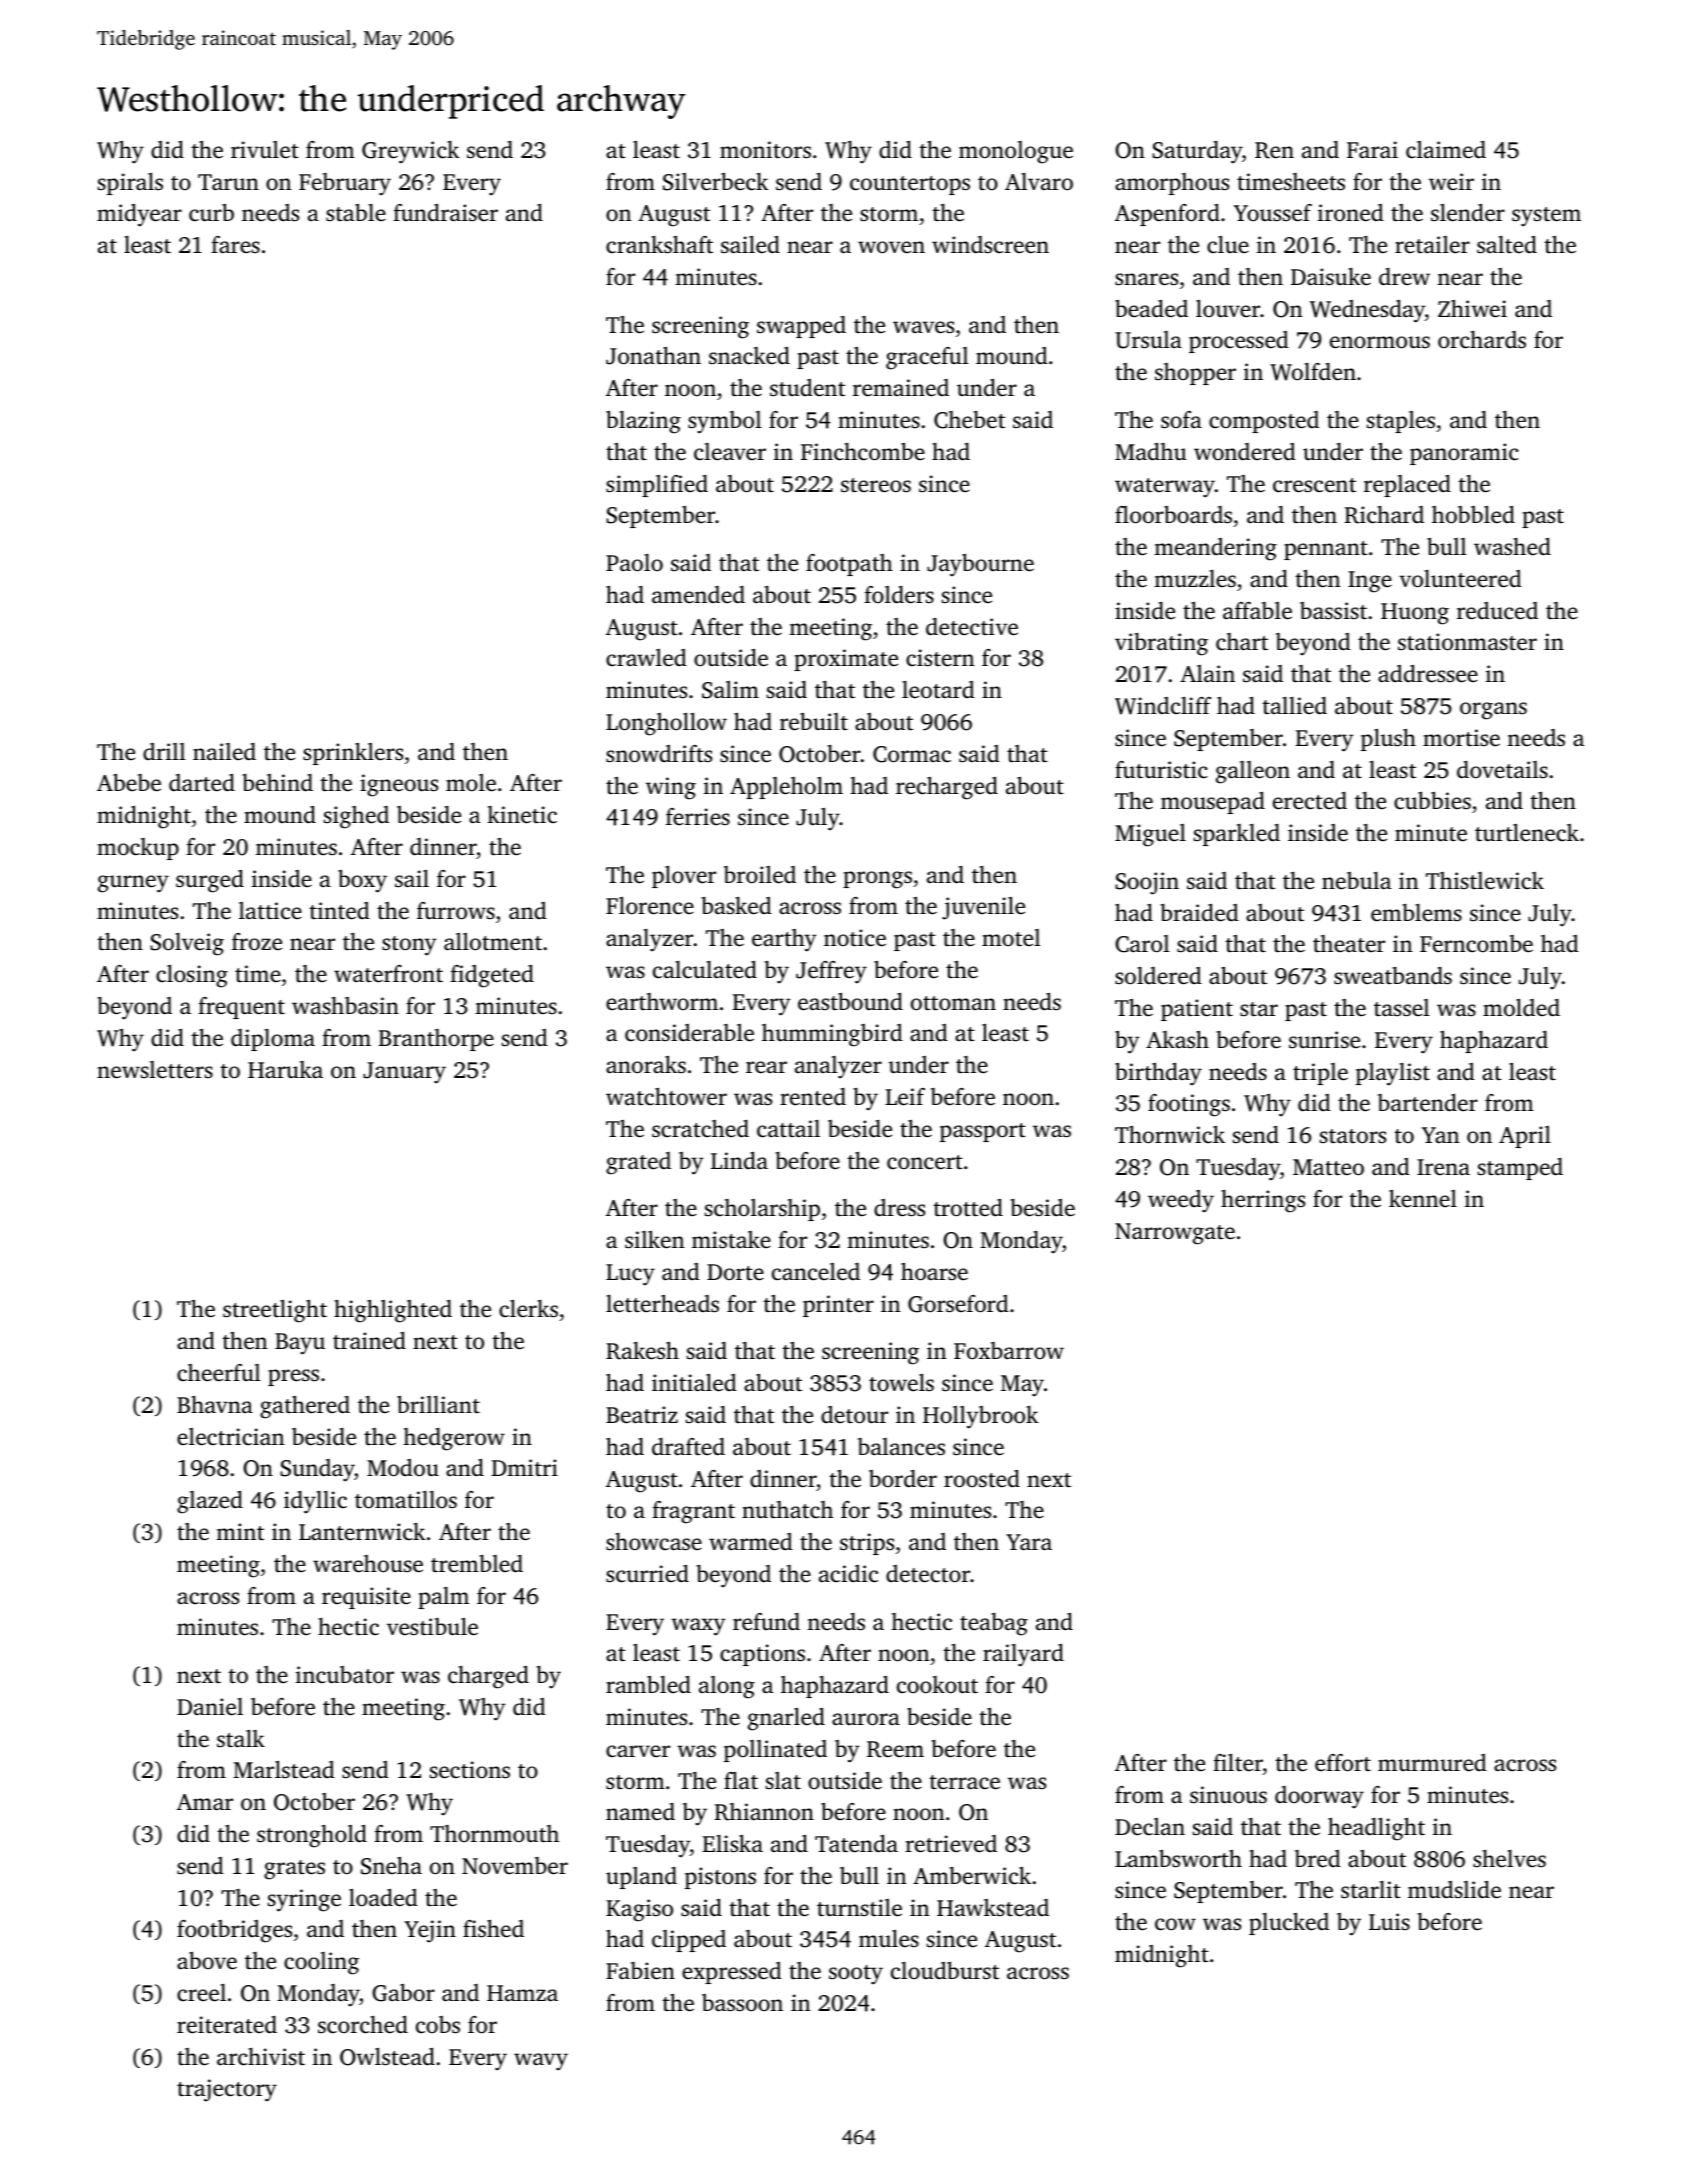  I want to click on cloudburst, so click(945, 1971).
